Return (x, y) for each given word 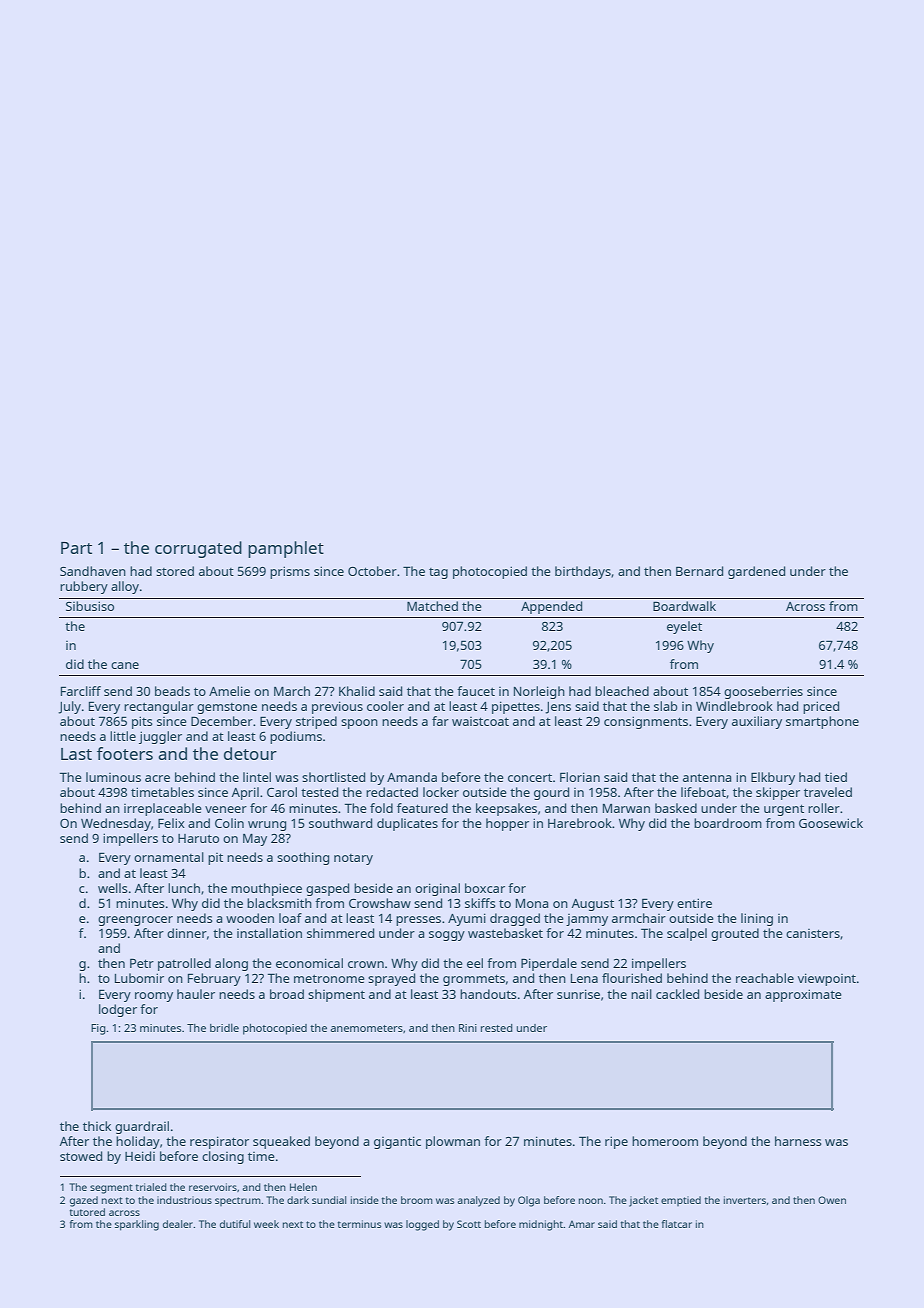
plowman (453, 1142)
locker (441, 792)
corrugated (198, 549)
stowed (81, 1156)
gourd (551, 793)
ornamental (169, 857)
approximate (803, 995)
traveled (828, 792)
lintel (257, 777)
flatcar (677, 1224)
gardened (756, 572)
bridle (224, 1027)
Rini (468, 1028)
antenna (707, 778)
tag (438, 573)
